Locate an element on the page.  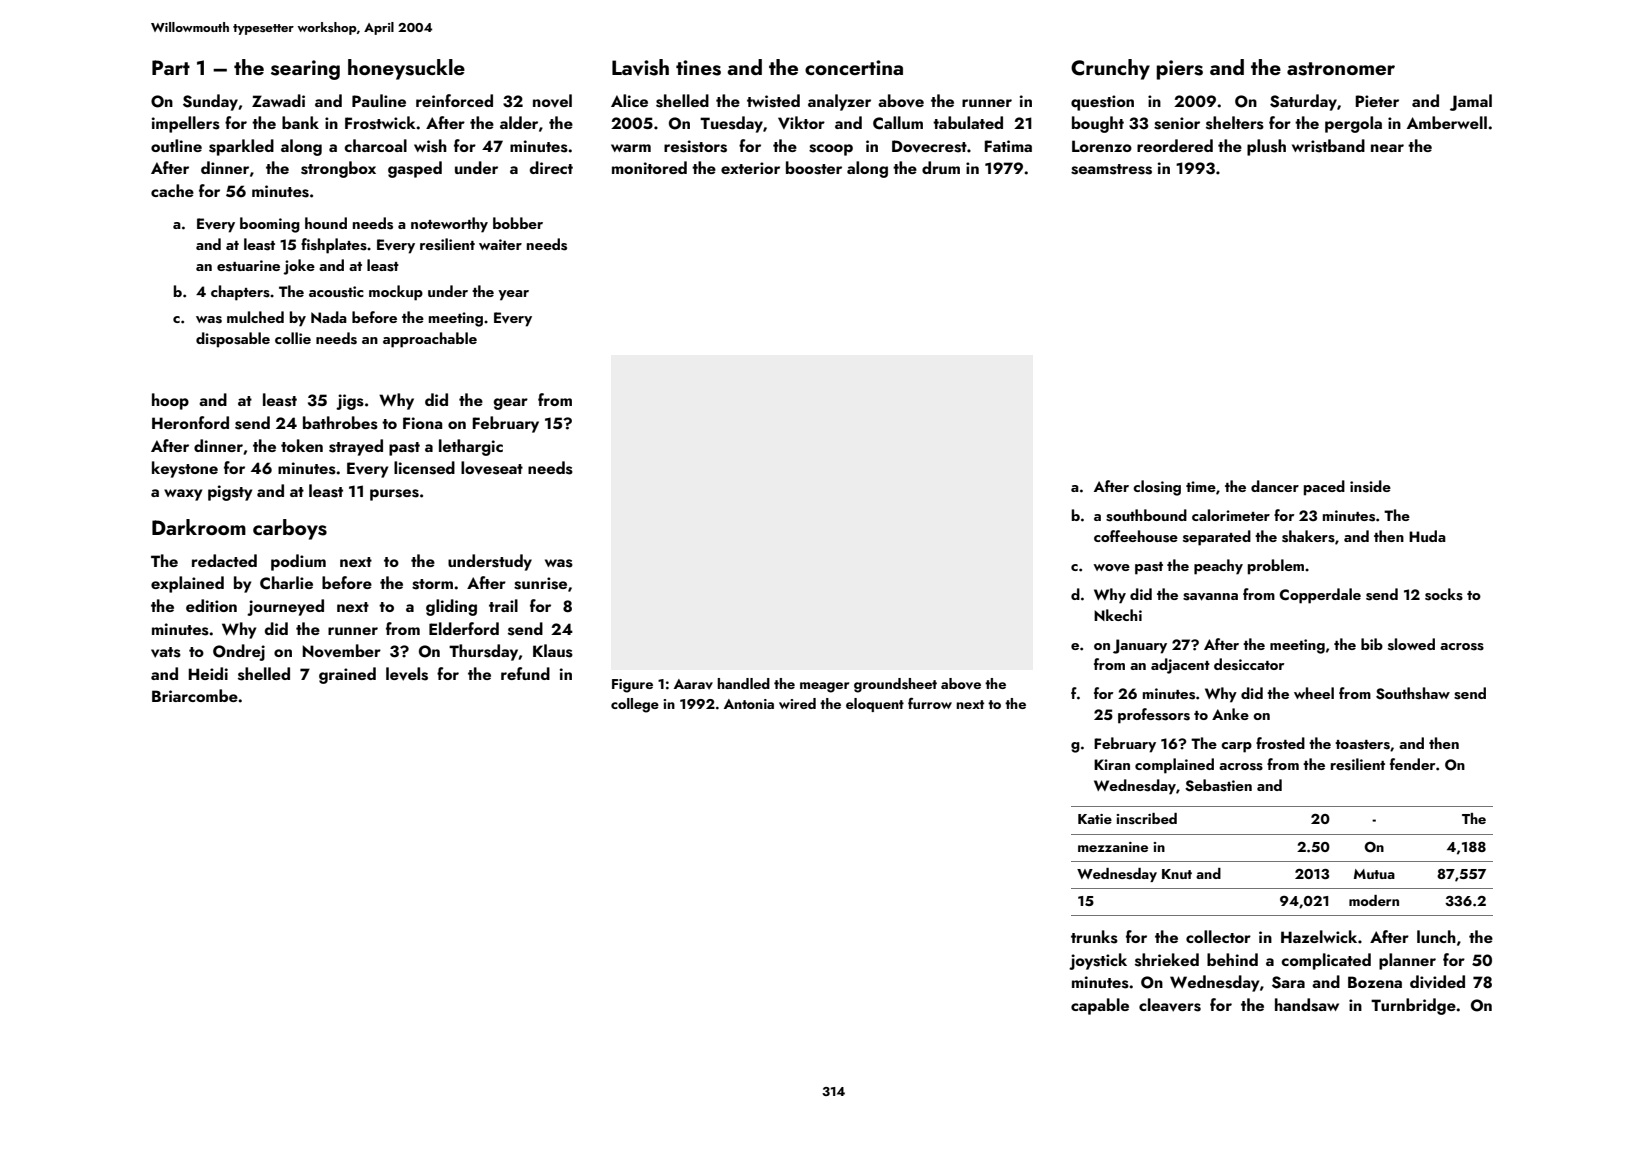
near is located at coordinates (1387, 148).
